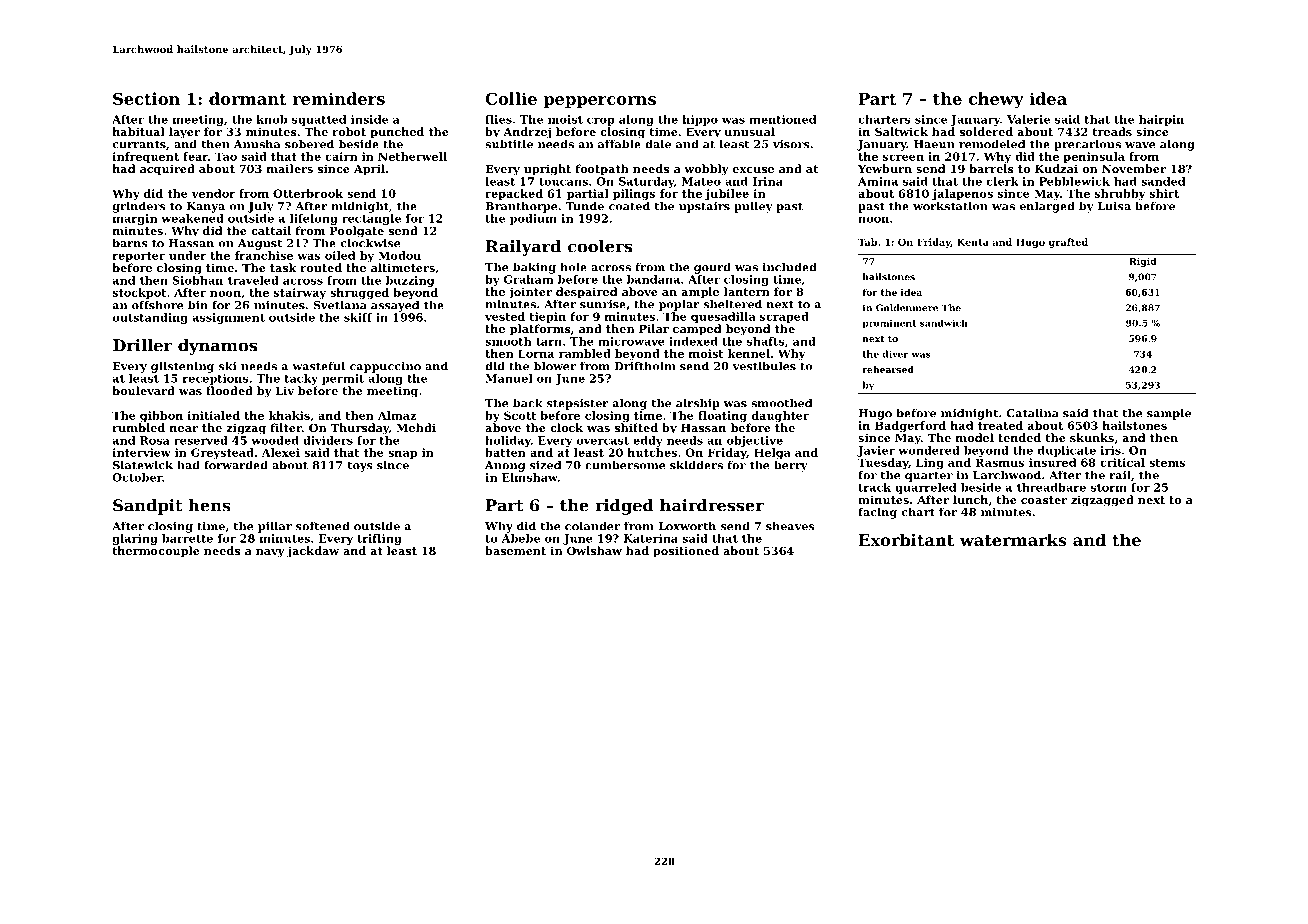 The height and width of the screenshot is (924, 1308). Describe the element at coordinates (209, 505) in the screenshot. I see `hens` at that location.
